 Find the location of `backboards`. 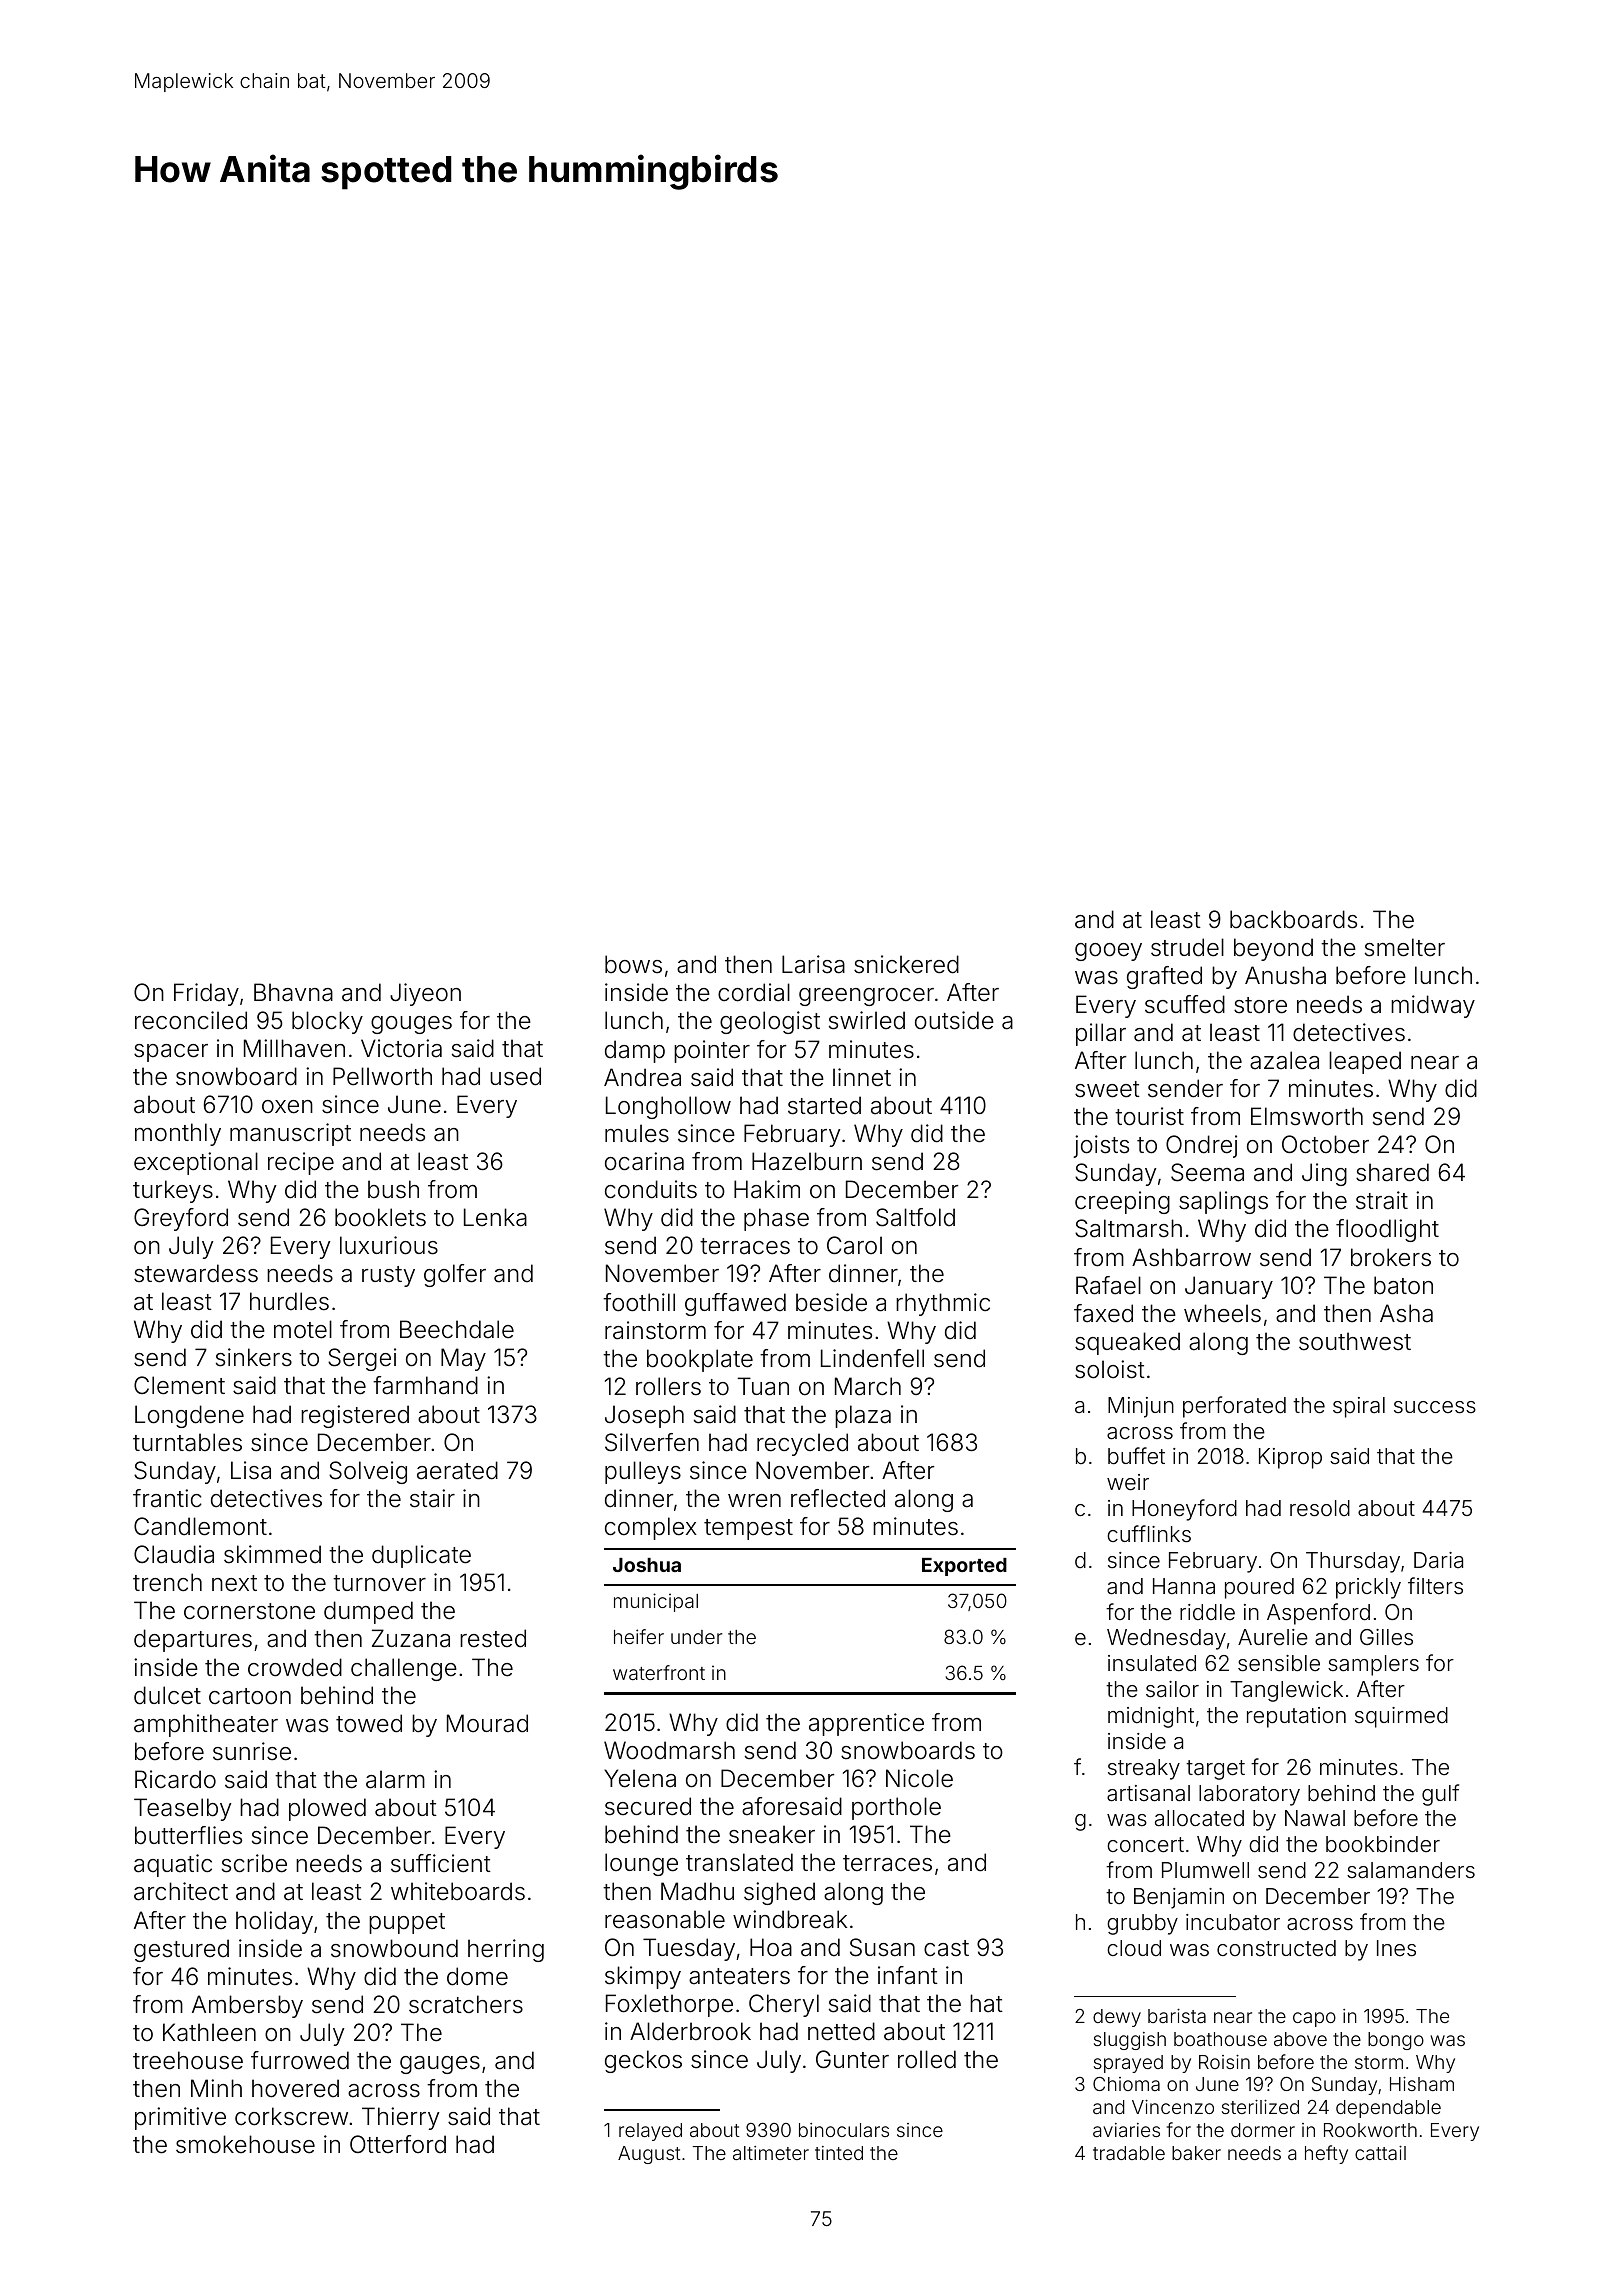

backboards is located at coordinates (1293, 919).
